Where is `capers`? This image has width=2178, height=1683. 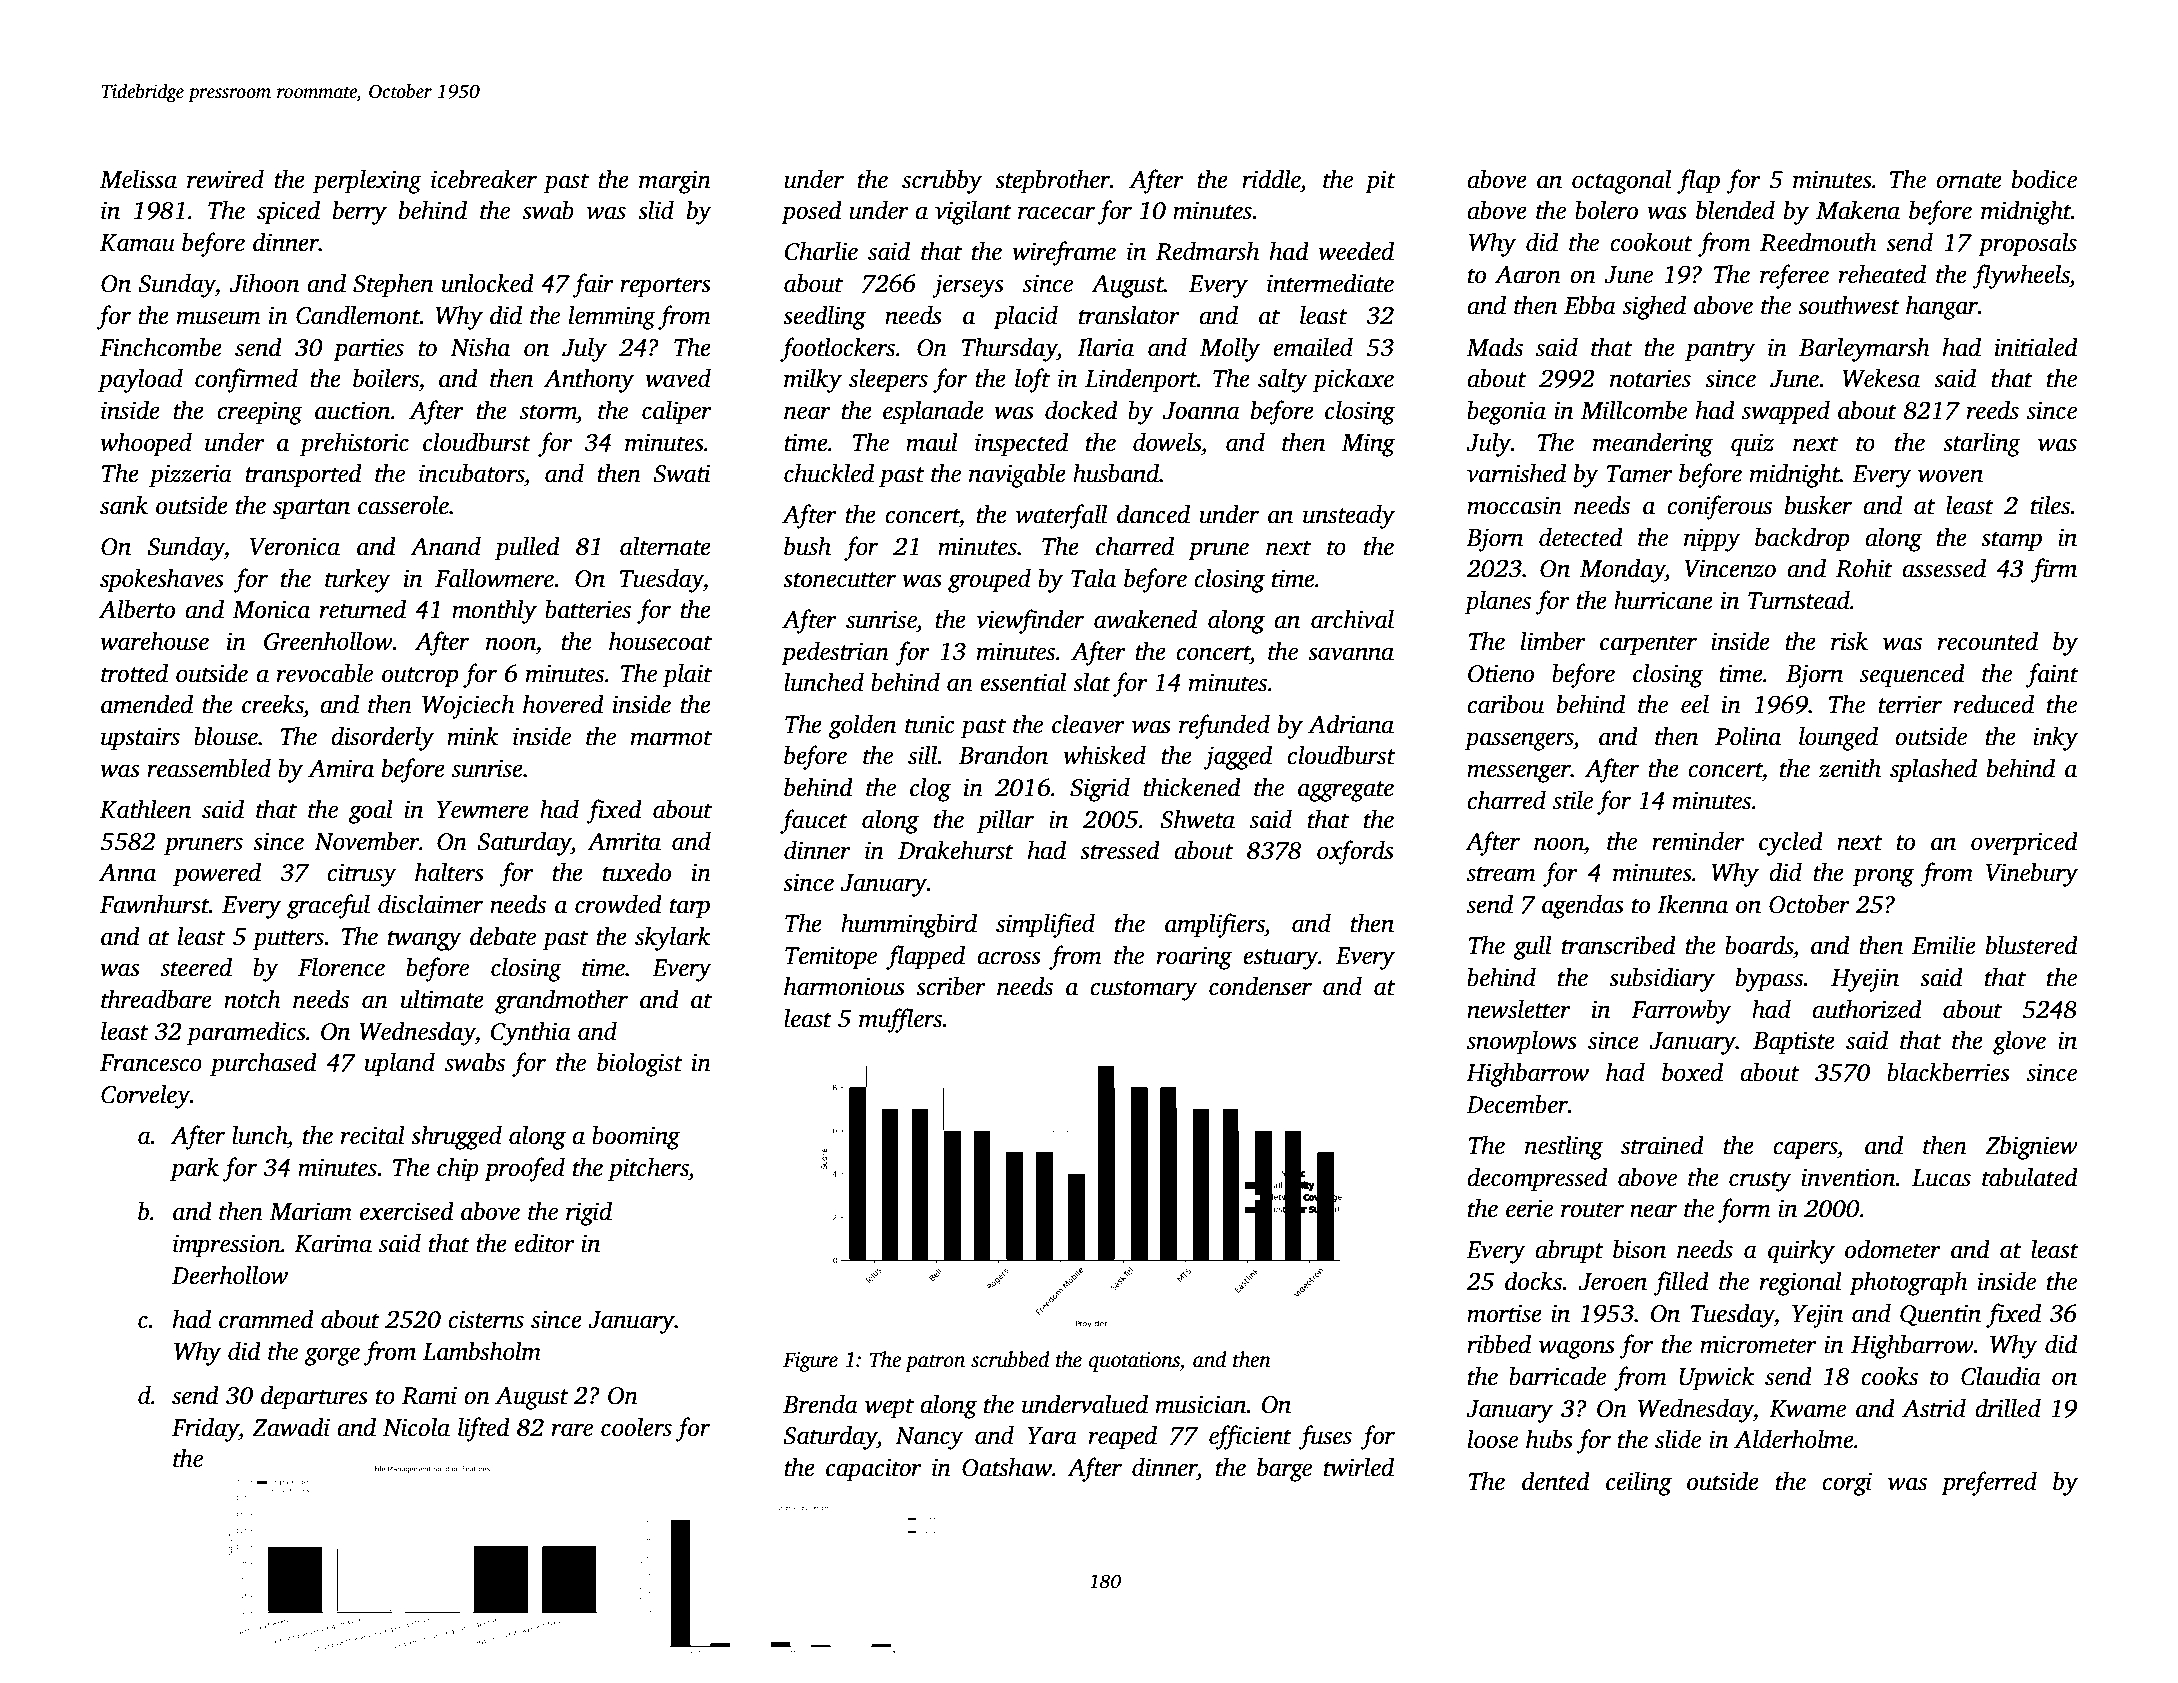
capers is located at coordinates (1805, 1150).
